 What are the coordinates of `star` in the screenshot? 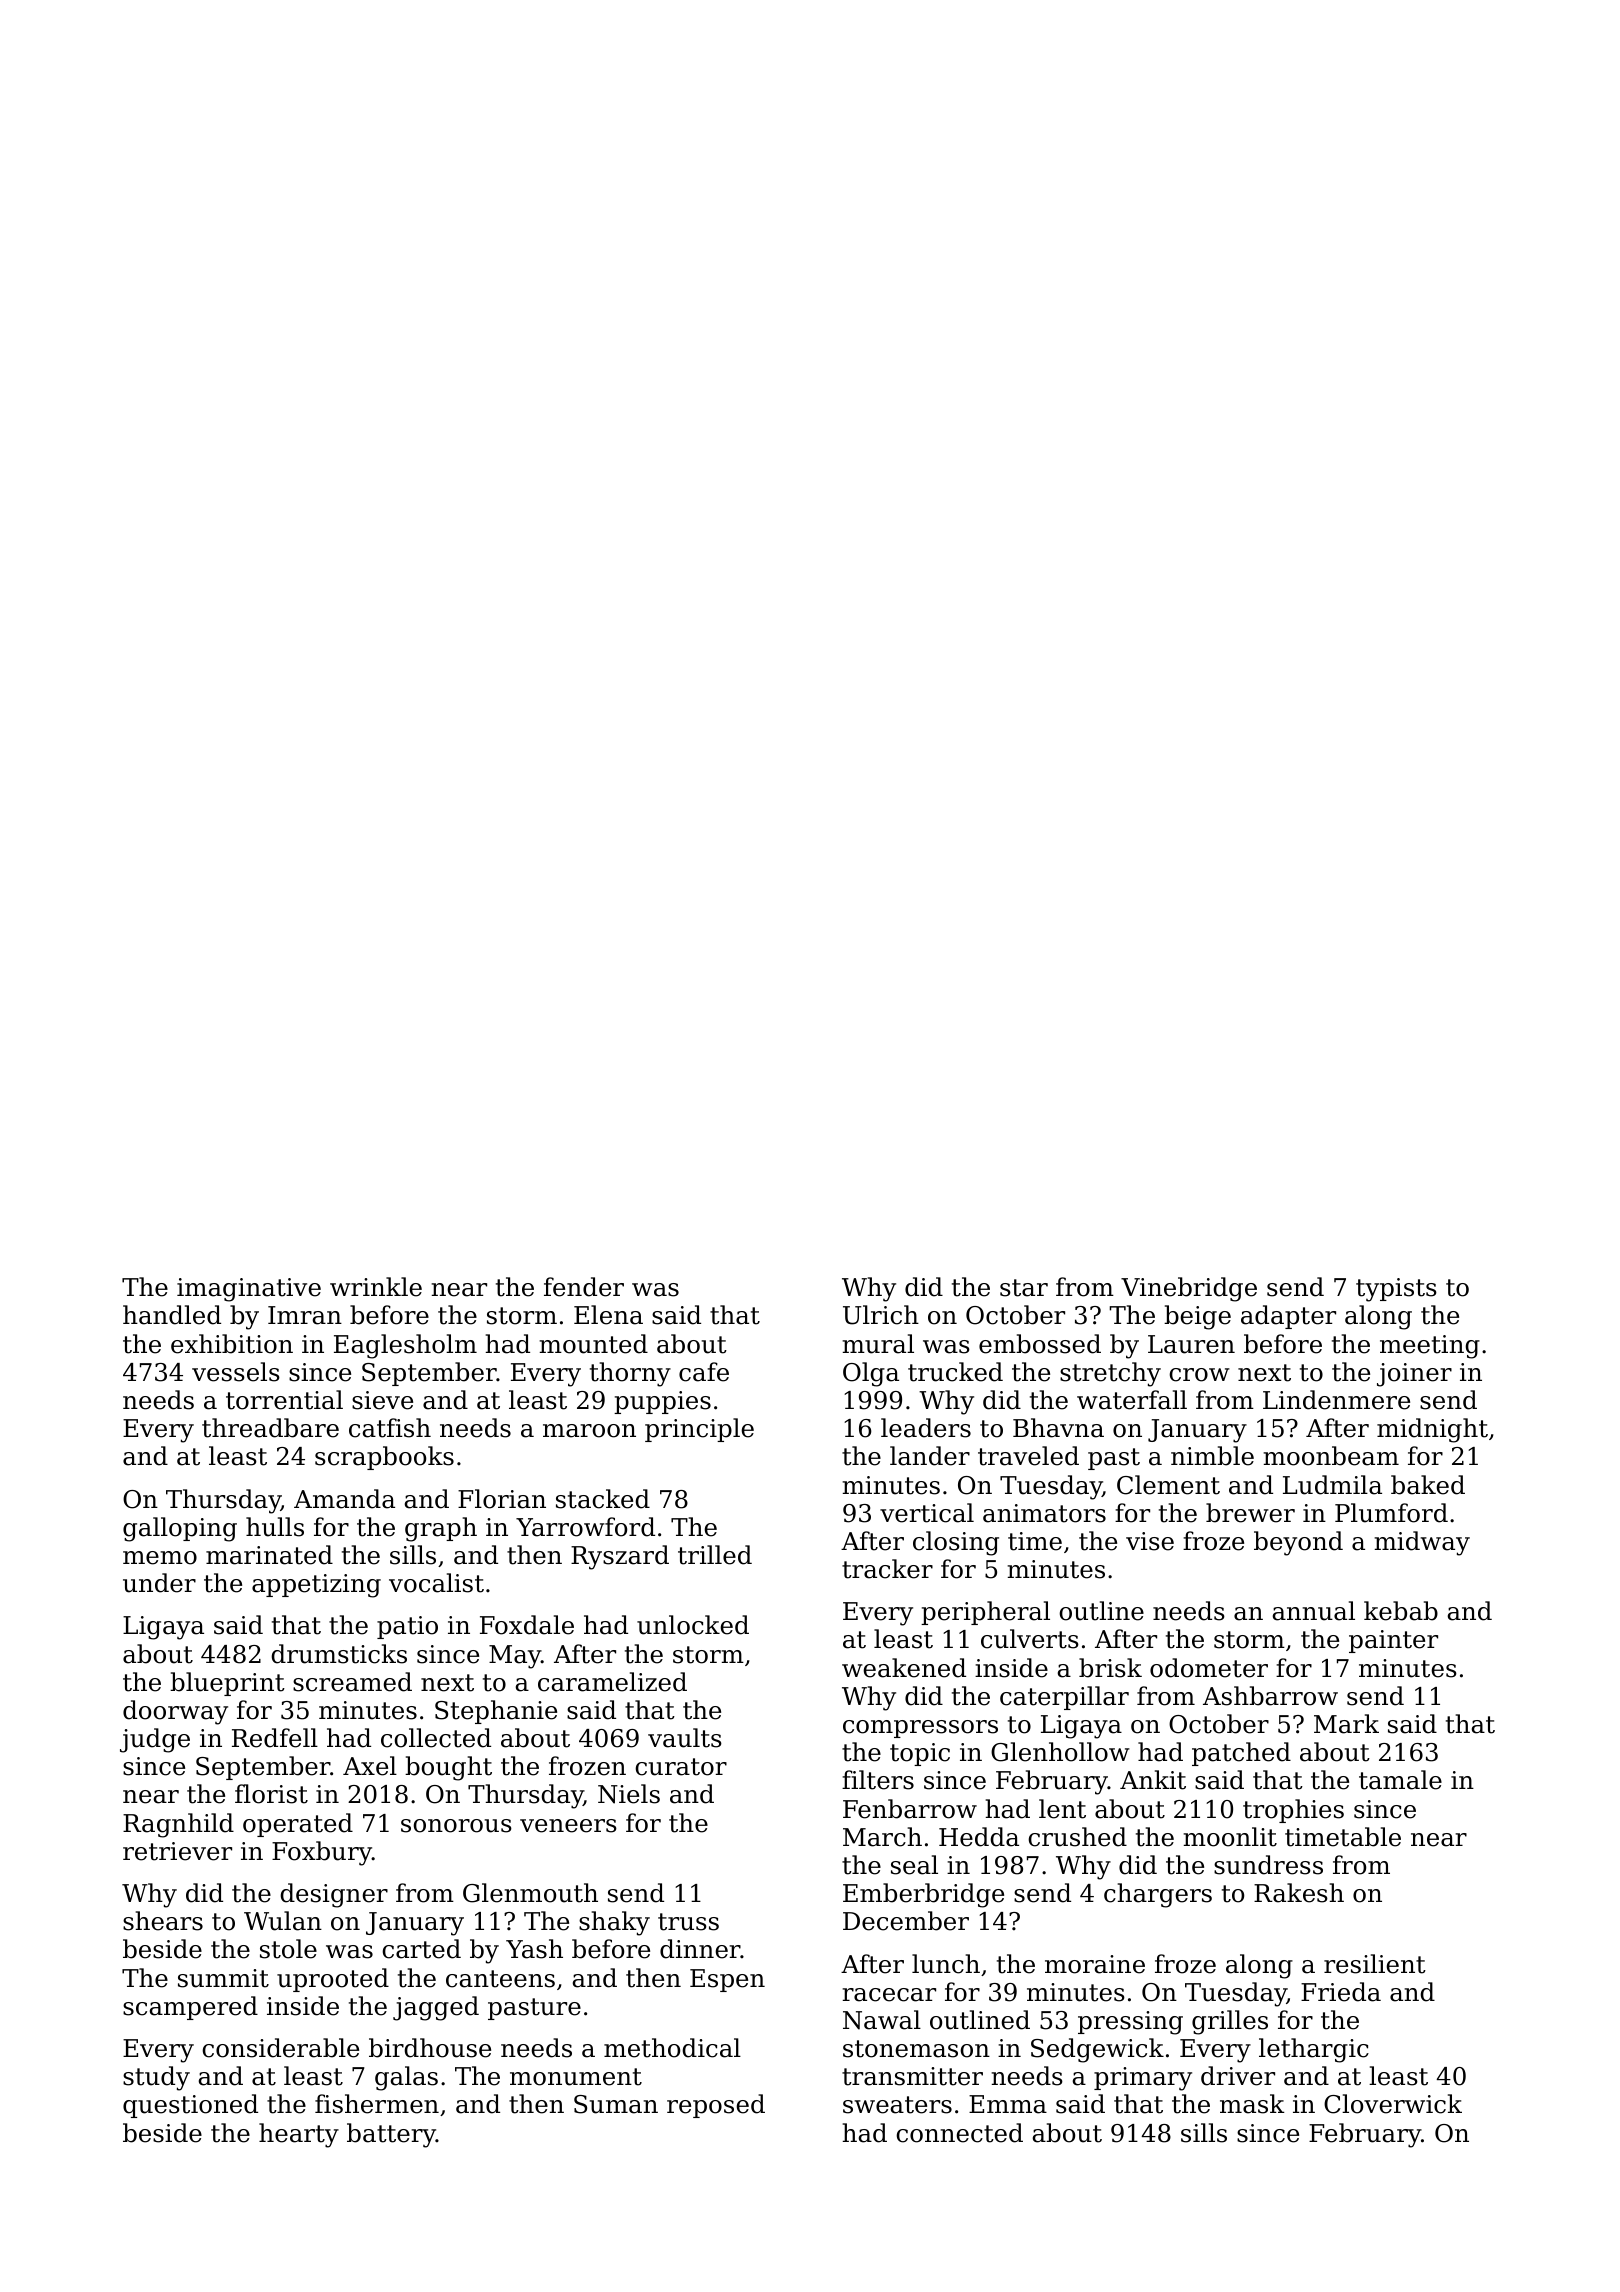 It's located at (1024, 1288).
